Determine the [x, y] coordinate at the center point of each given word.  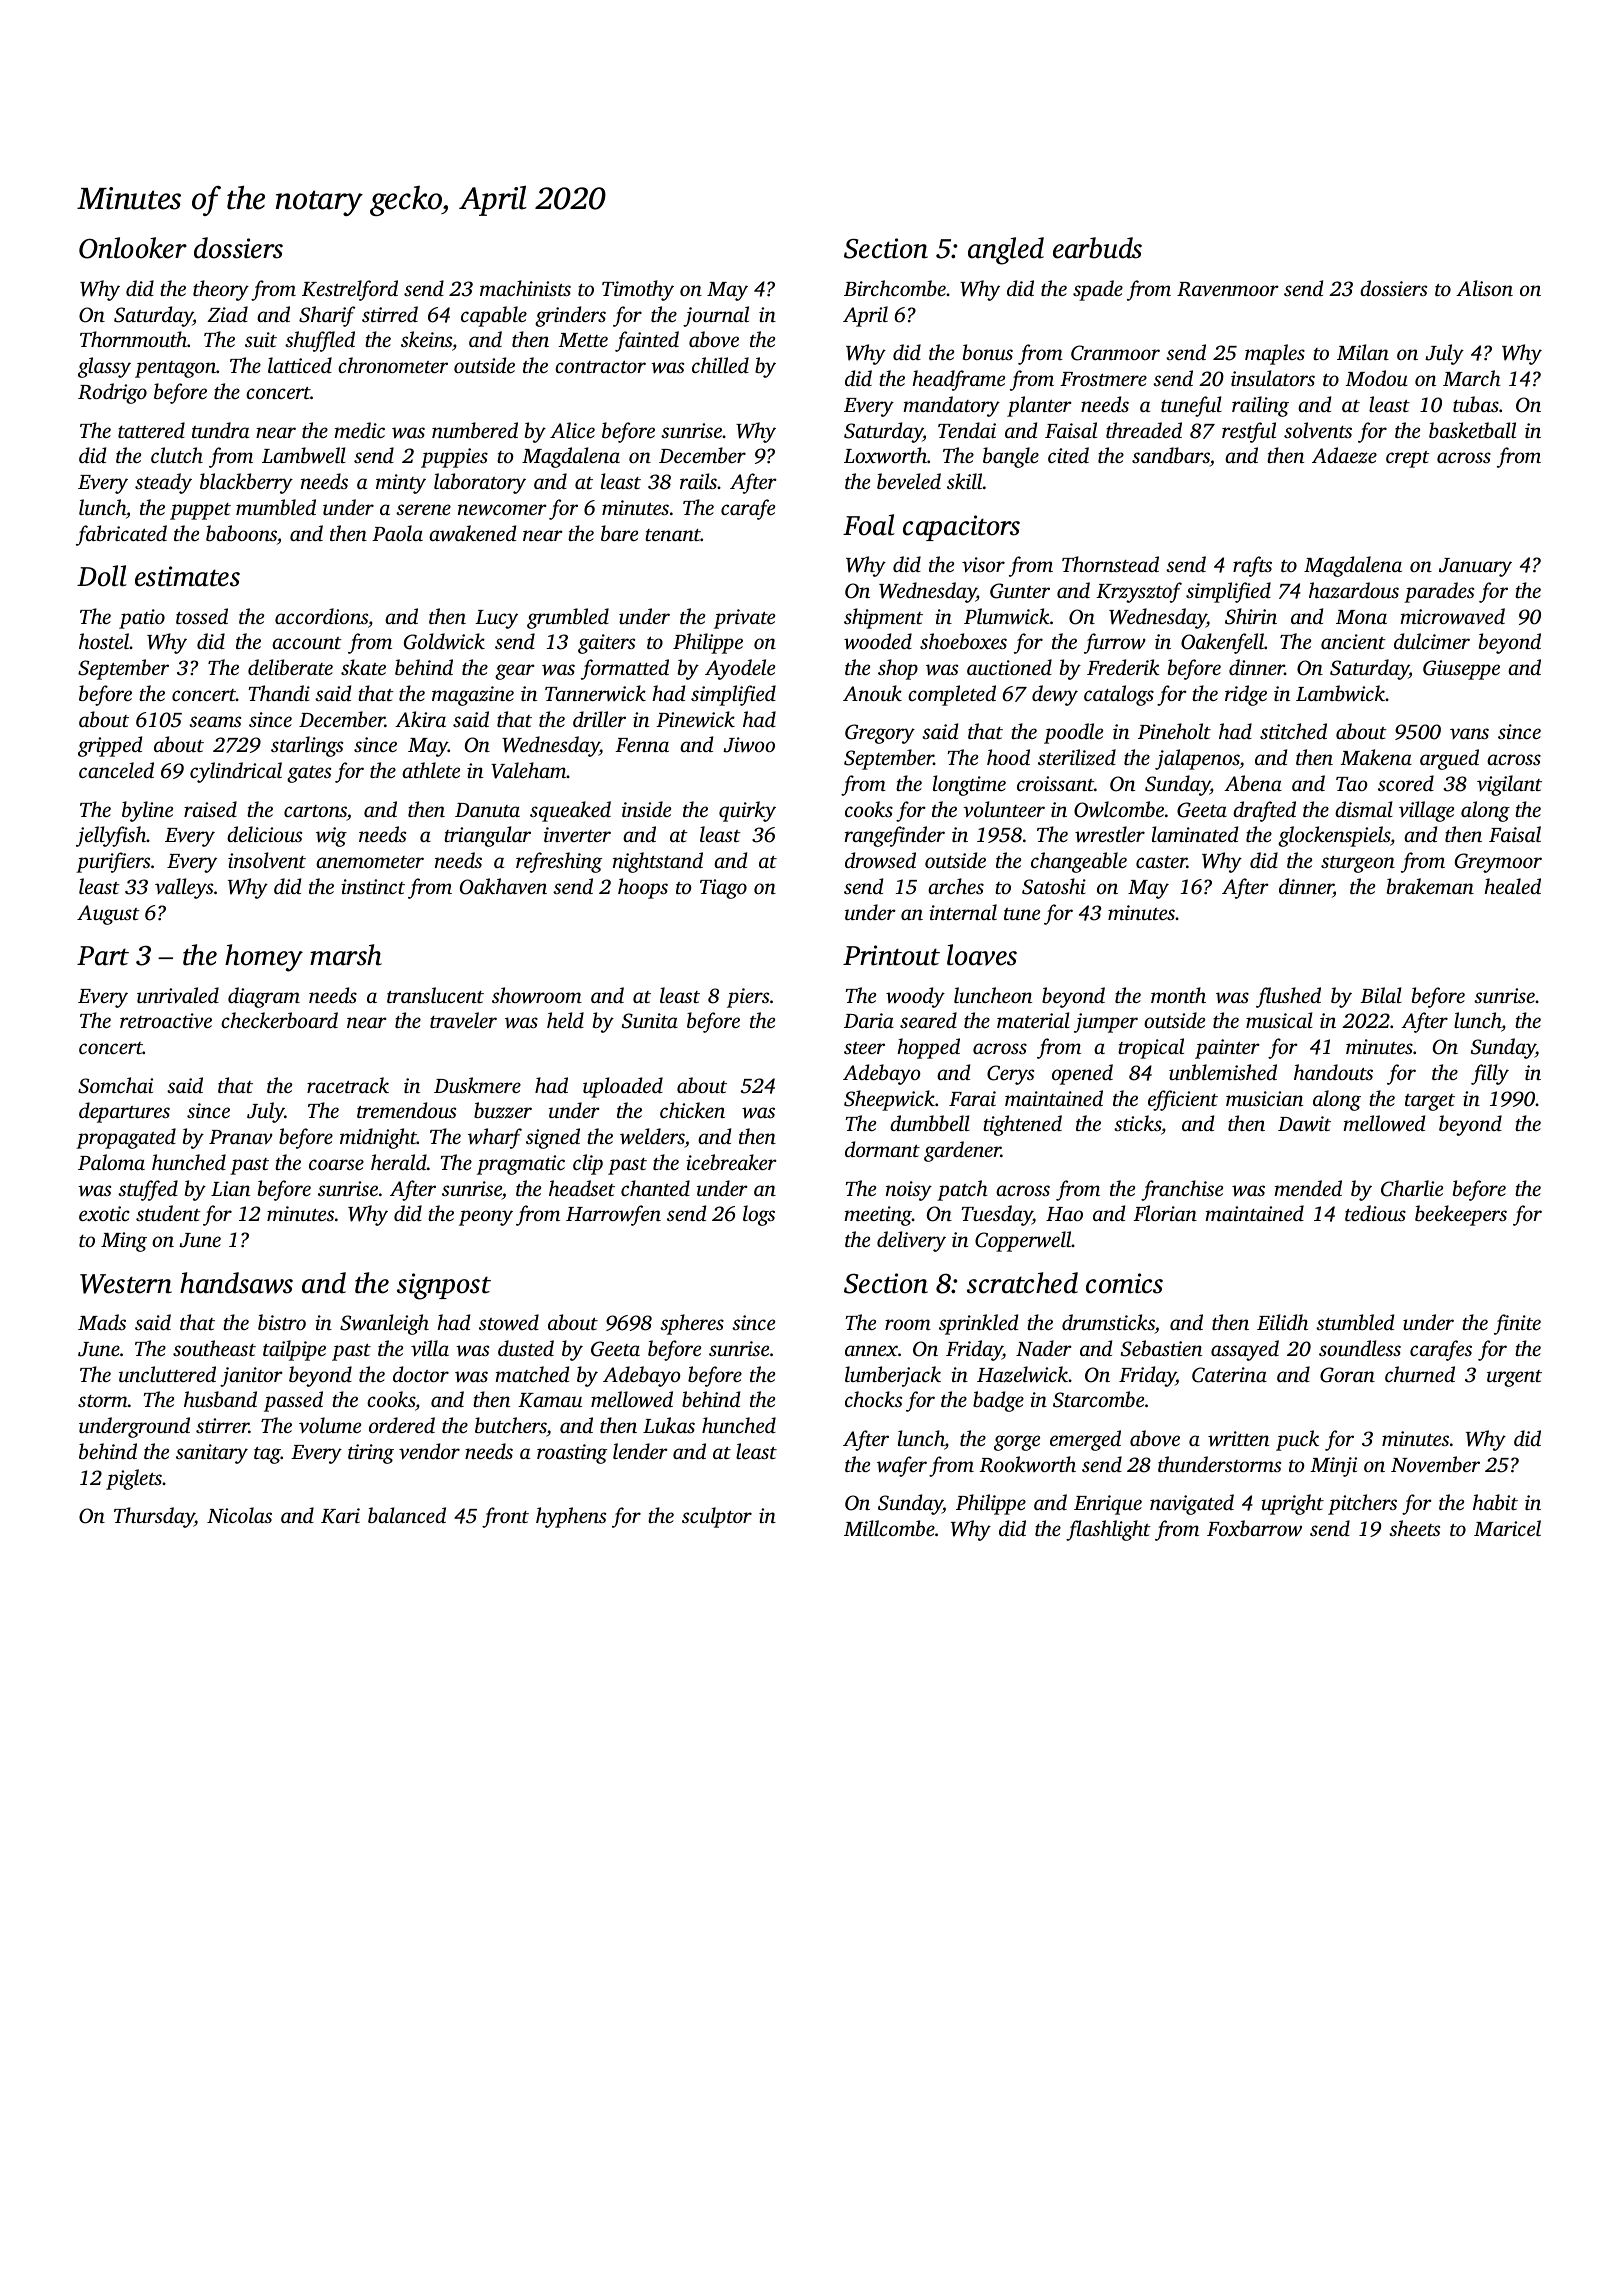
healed [1512, 886]
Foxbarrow [1254, 1528]
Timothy [638, 290]
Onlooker [133, 248]
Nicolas [239, 1515]
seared [928, 1020]
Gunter [1020, 591]
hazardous [1354, 590]
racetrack [348, 1085]
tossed [202, 616]
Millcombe [889, 1528]
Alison [1484, 288]
